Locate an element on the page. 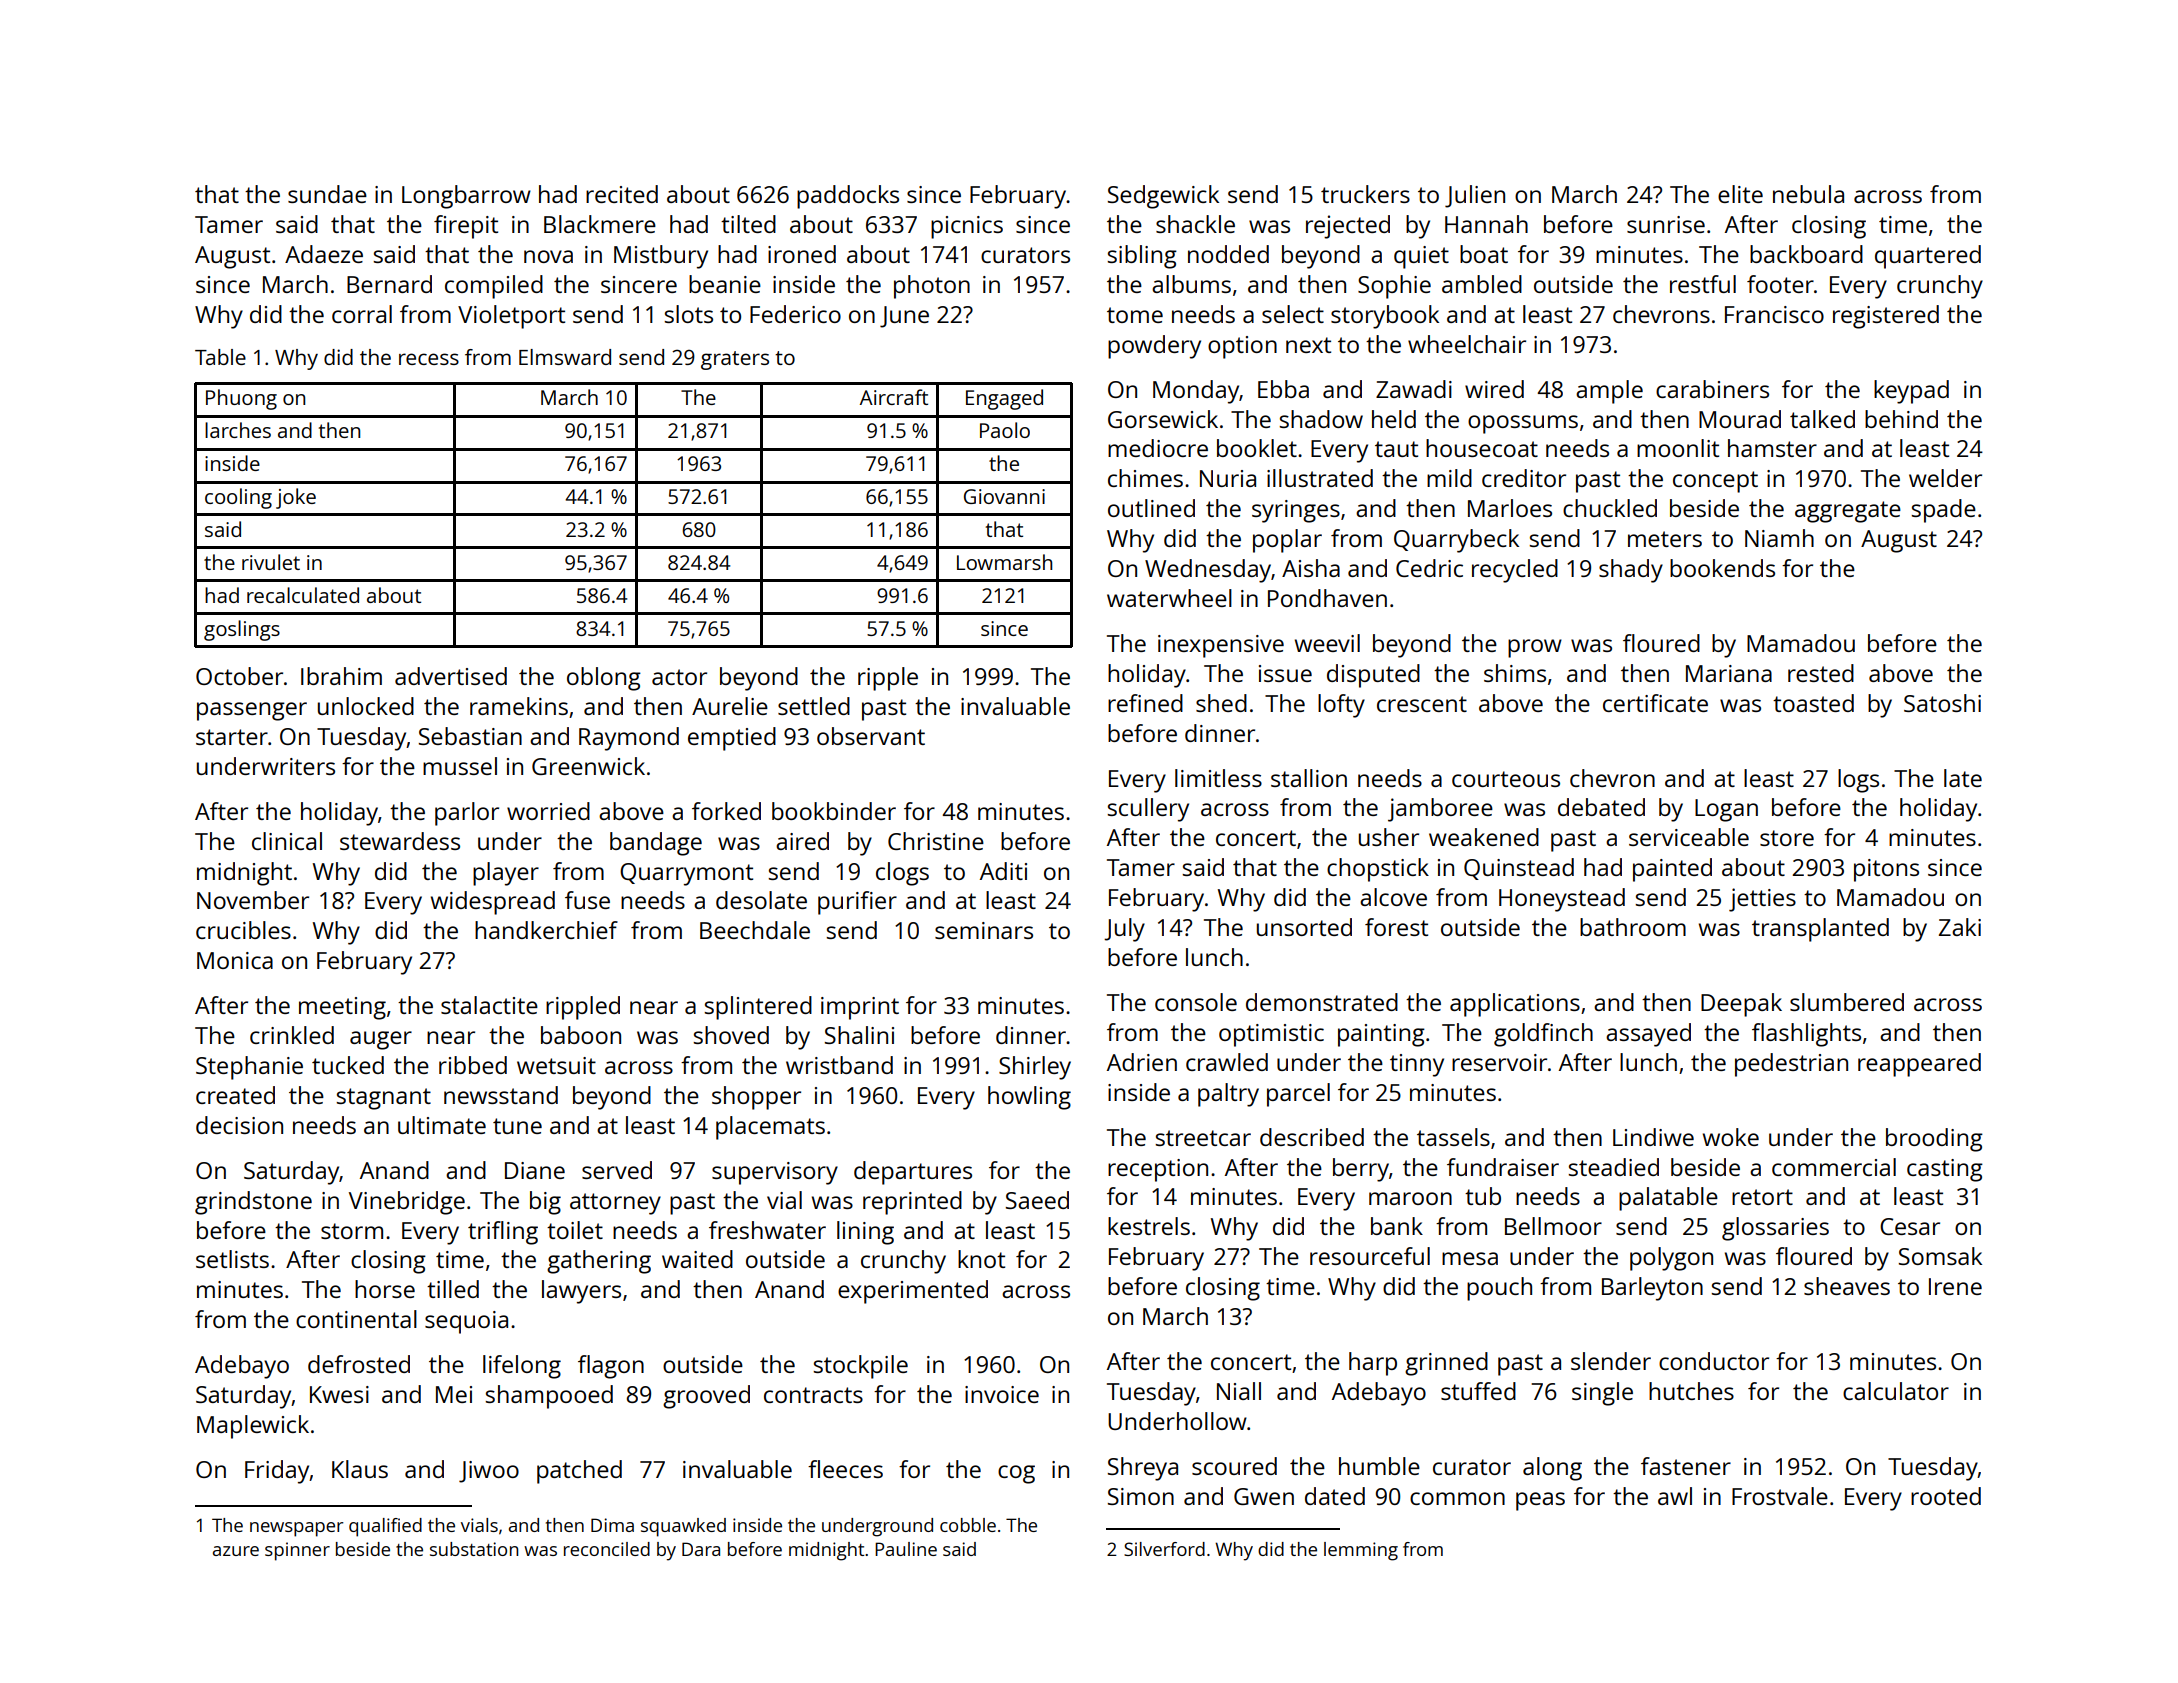 This page has width=2178, height=1683. storm is located at coordinates (352, 1231).
